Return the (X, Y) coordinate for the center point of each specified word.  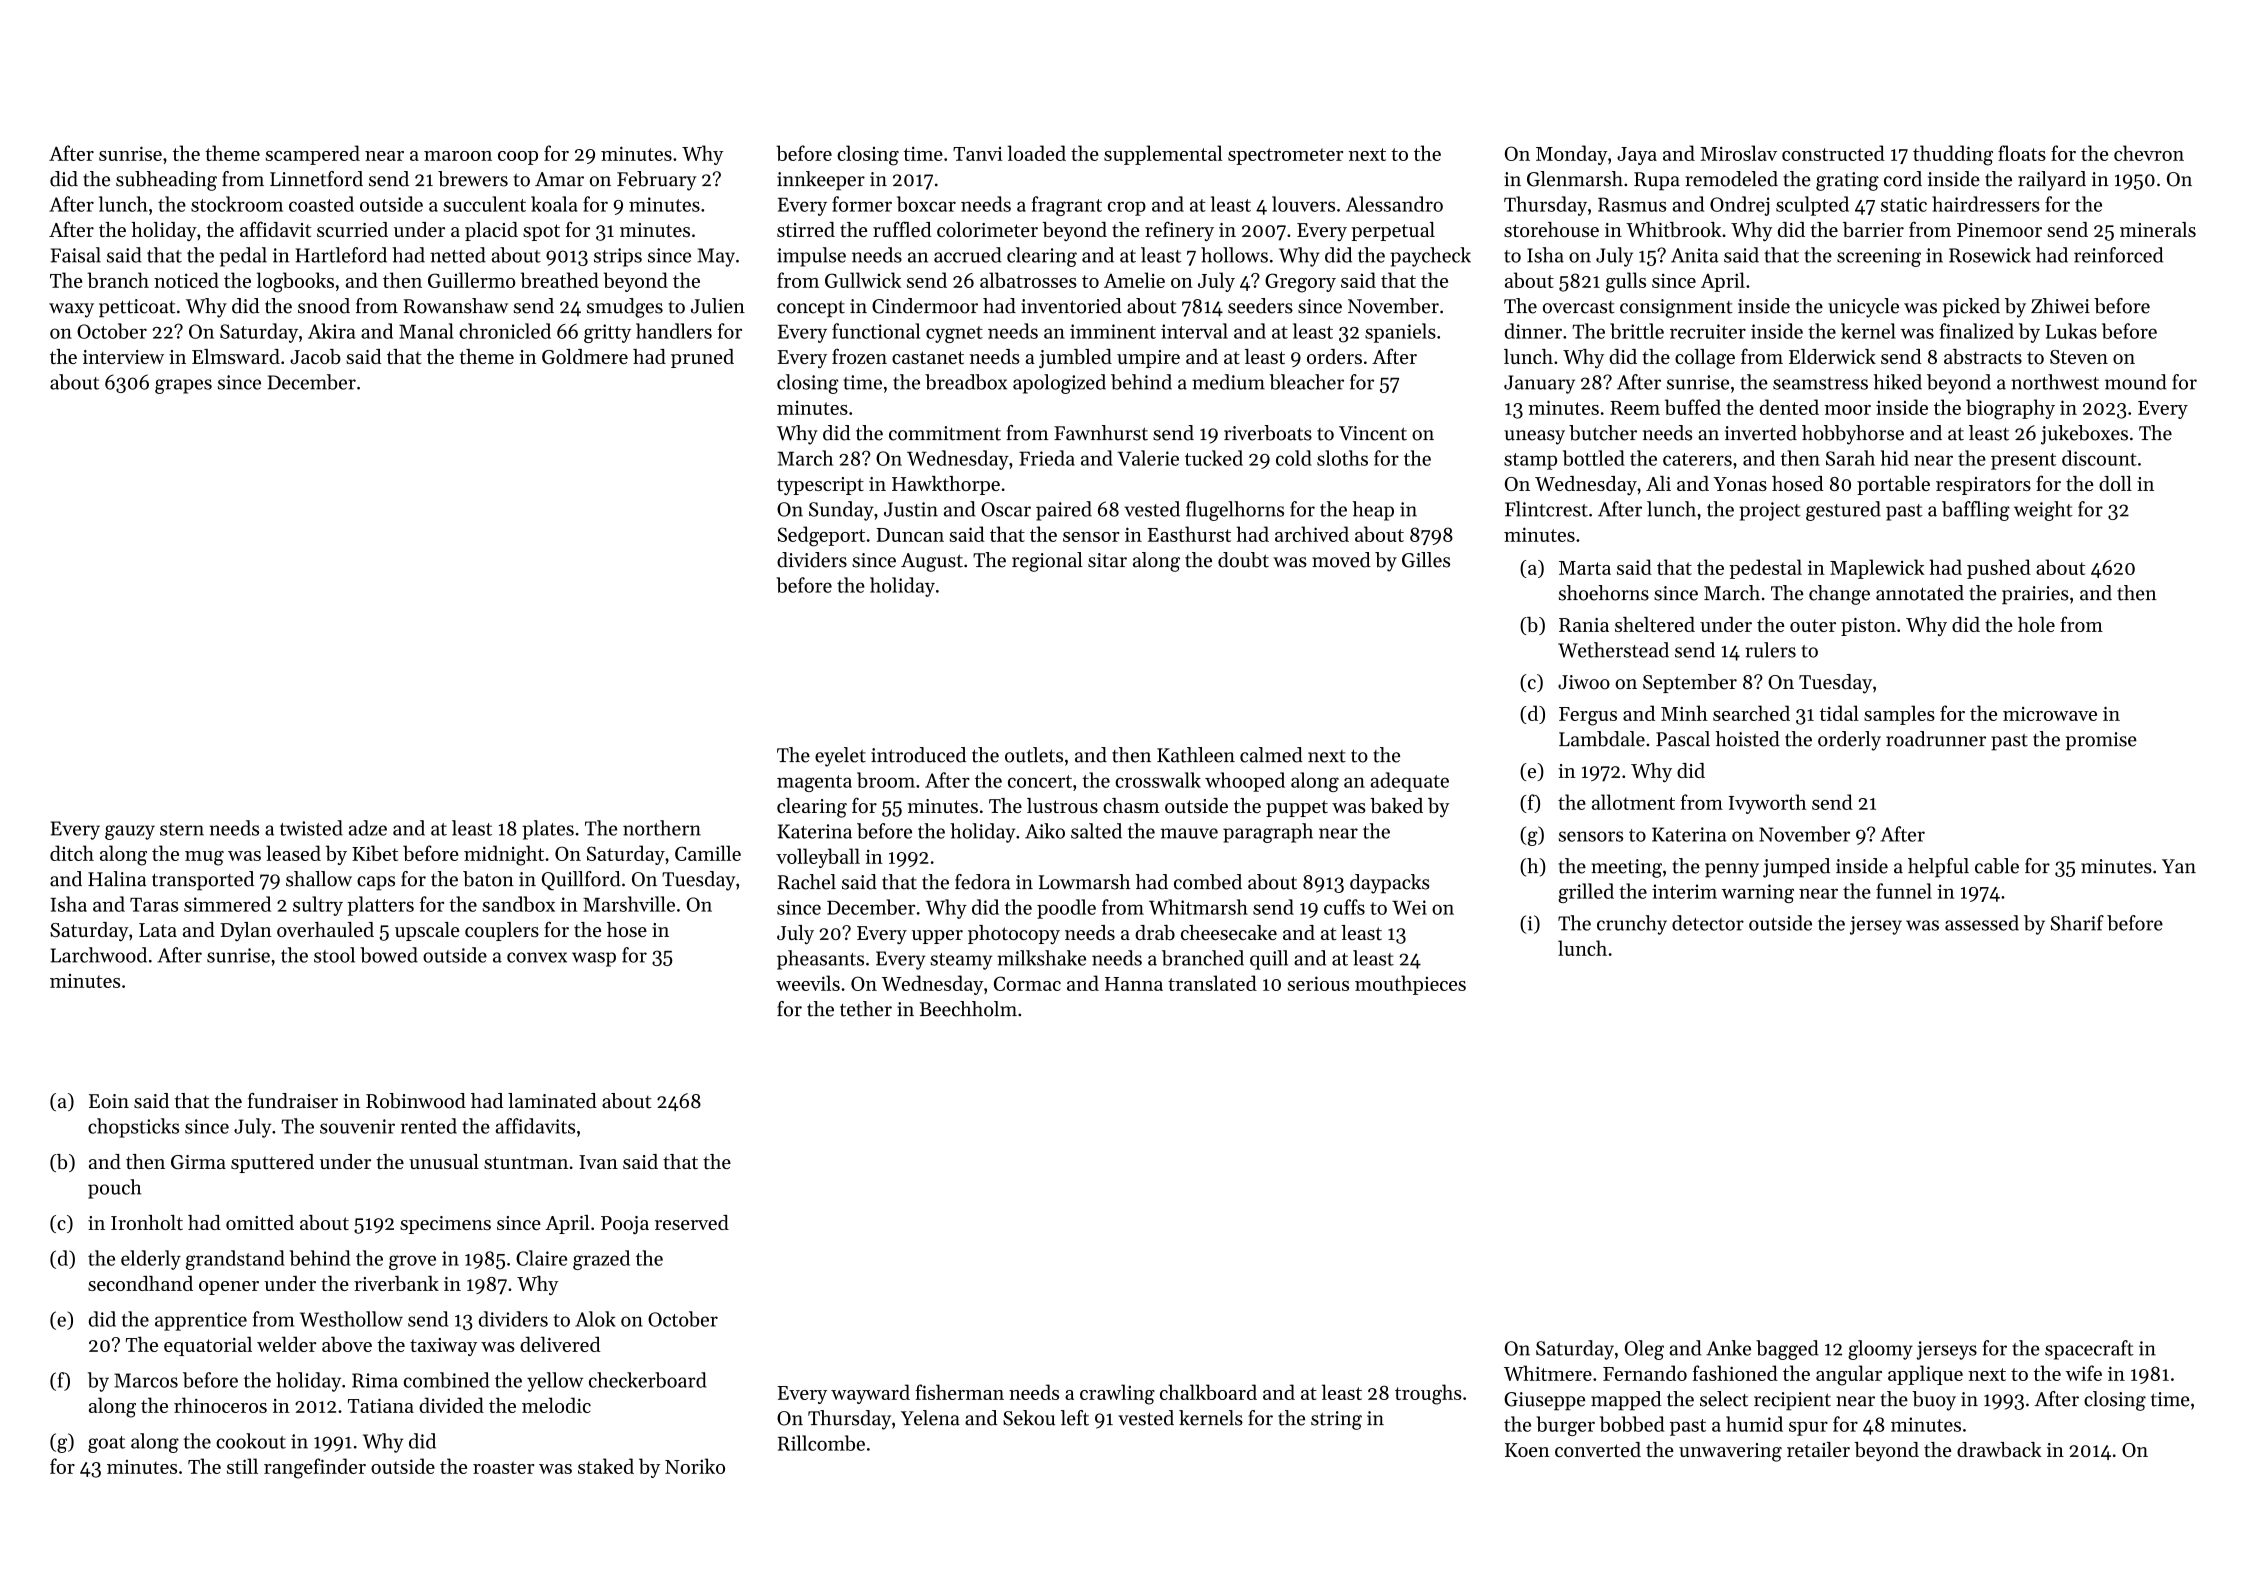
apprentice (201, 1321)
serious (1318, 983)
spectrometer (1285, 156)
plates (548, 830)
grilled (1586, 893)
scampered (313, 155)
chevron (2149, 153)
